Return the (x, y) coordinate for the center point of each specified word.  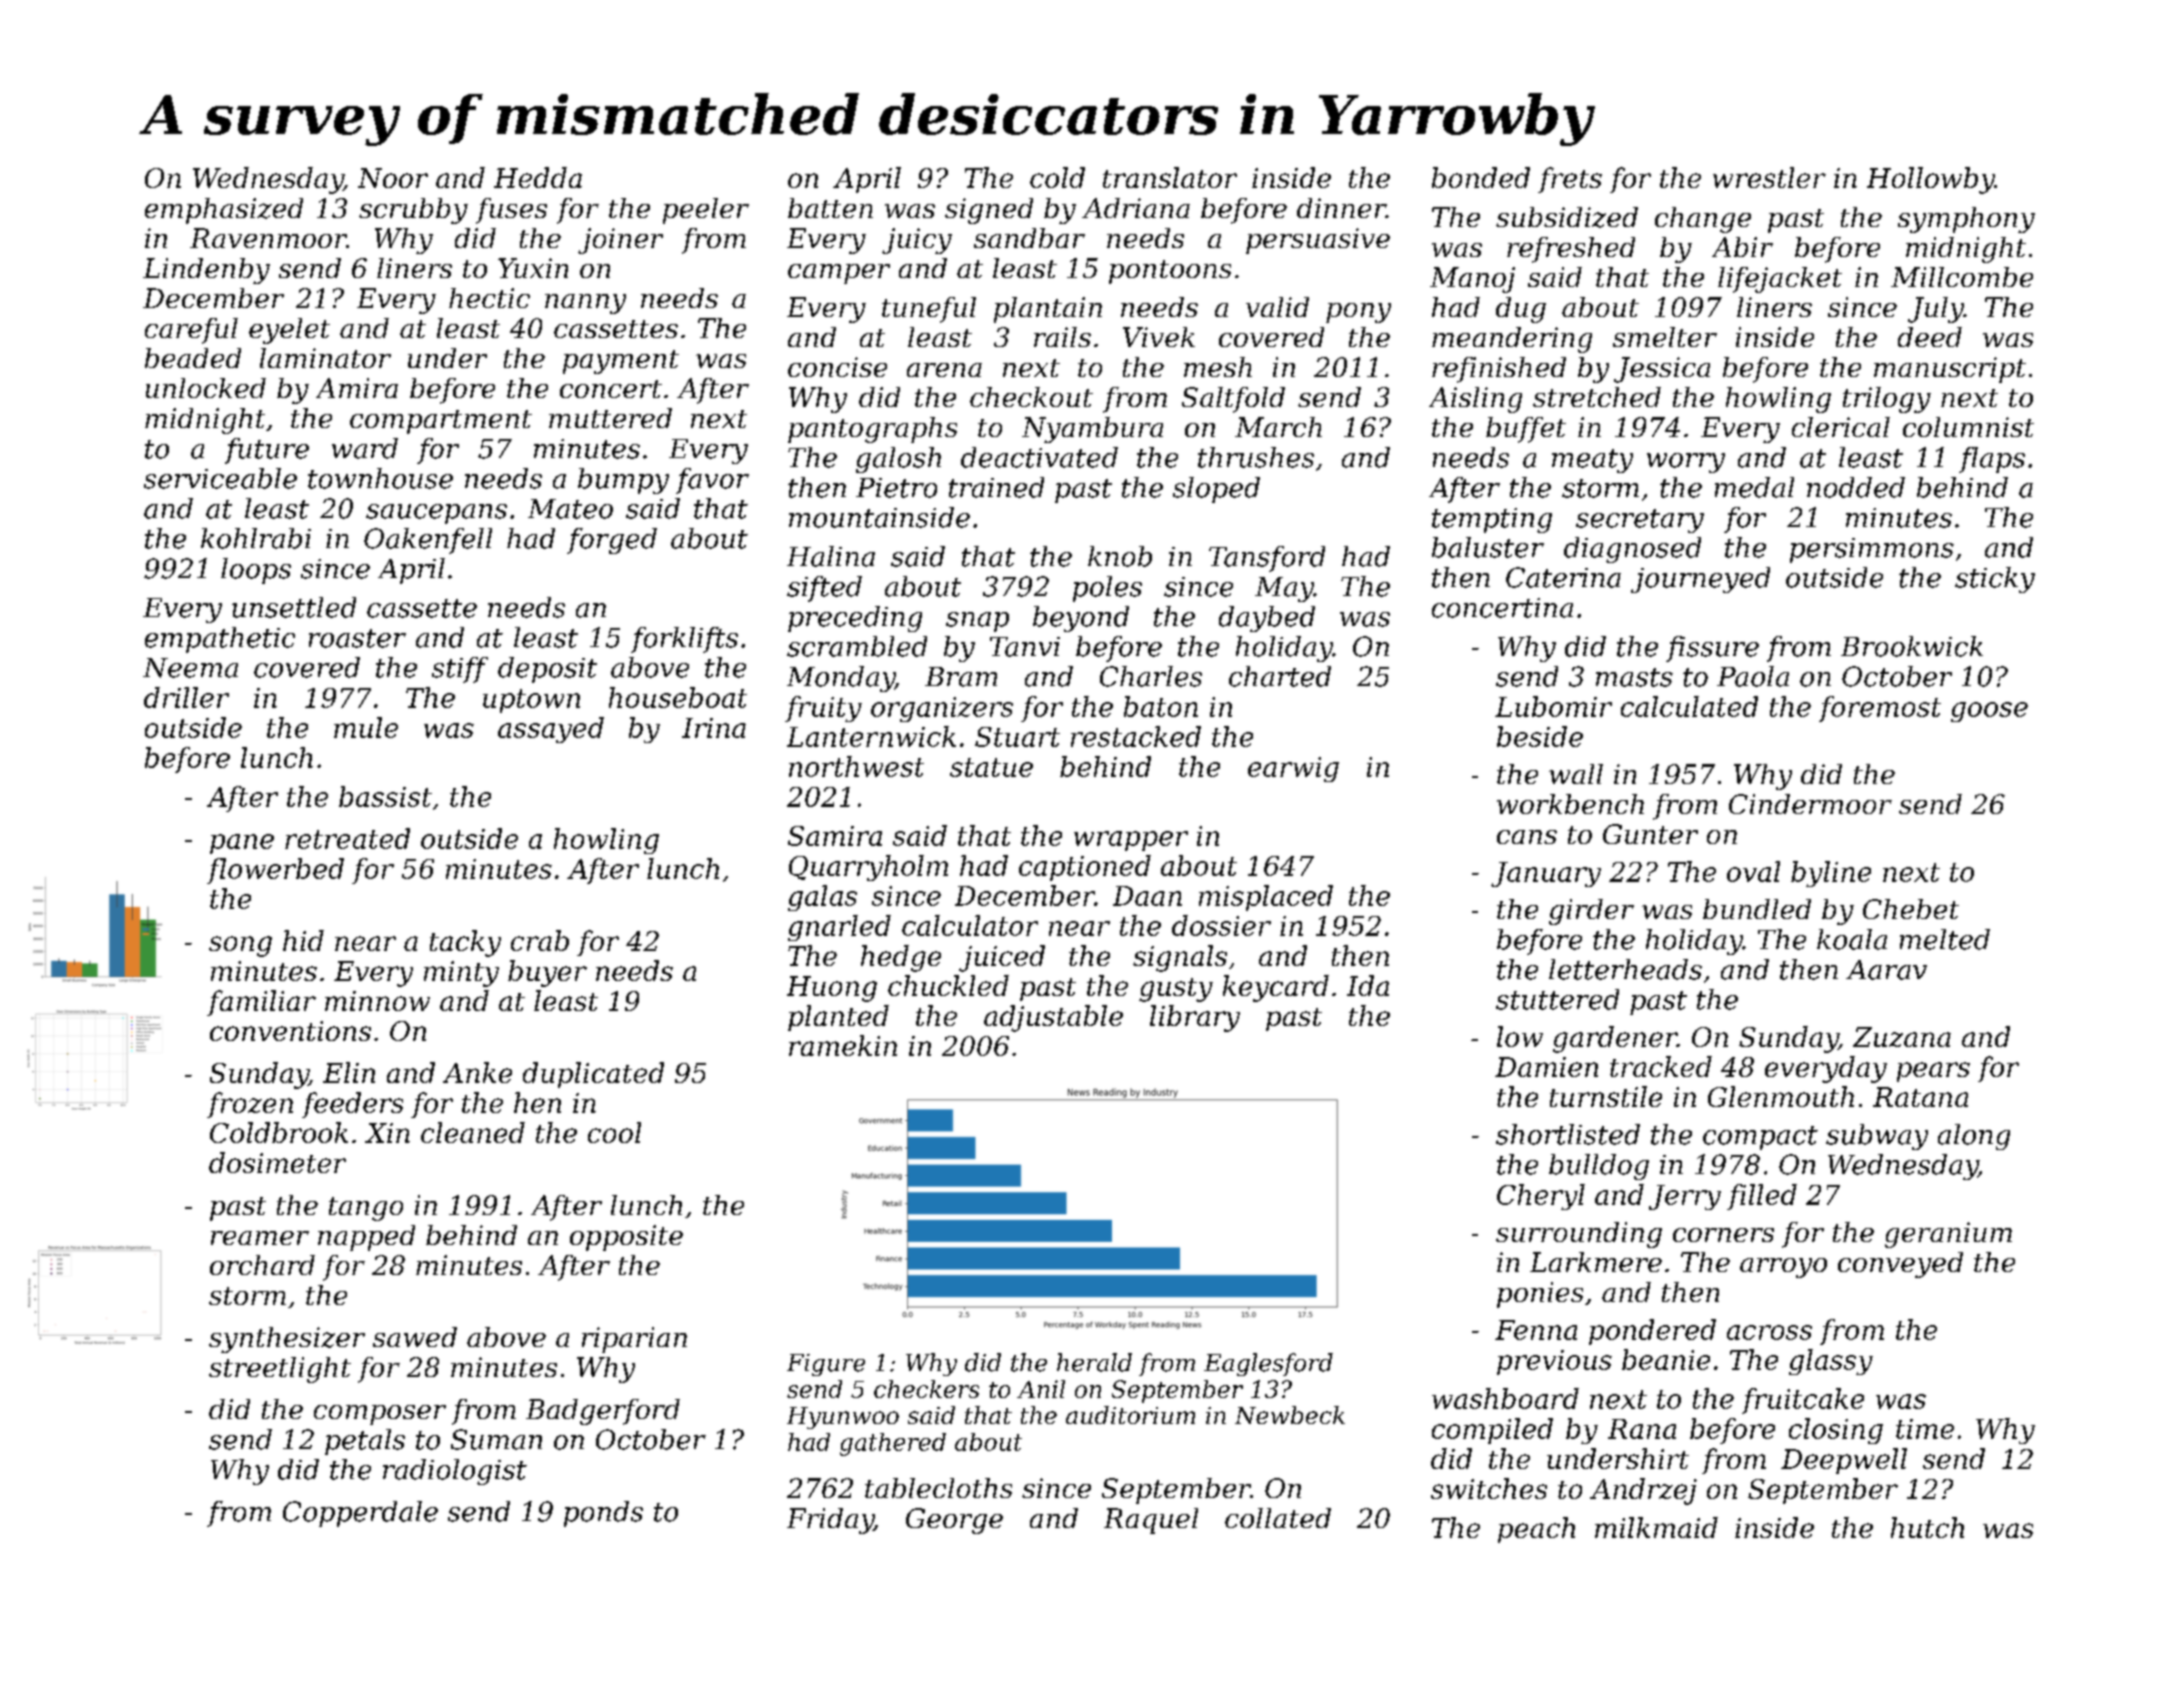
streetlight (280, 1370)
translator (1170, 177)
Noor (393, 178)
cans (1527, 837)
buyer (547, 973)
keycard (1276, 988)
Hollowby (1931, 180)
